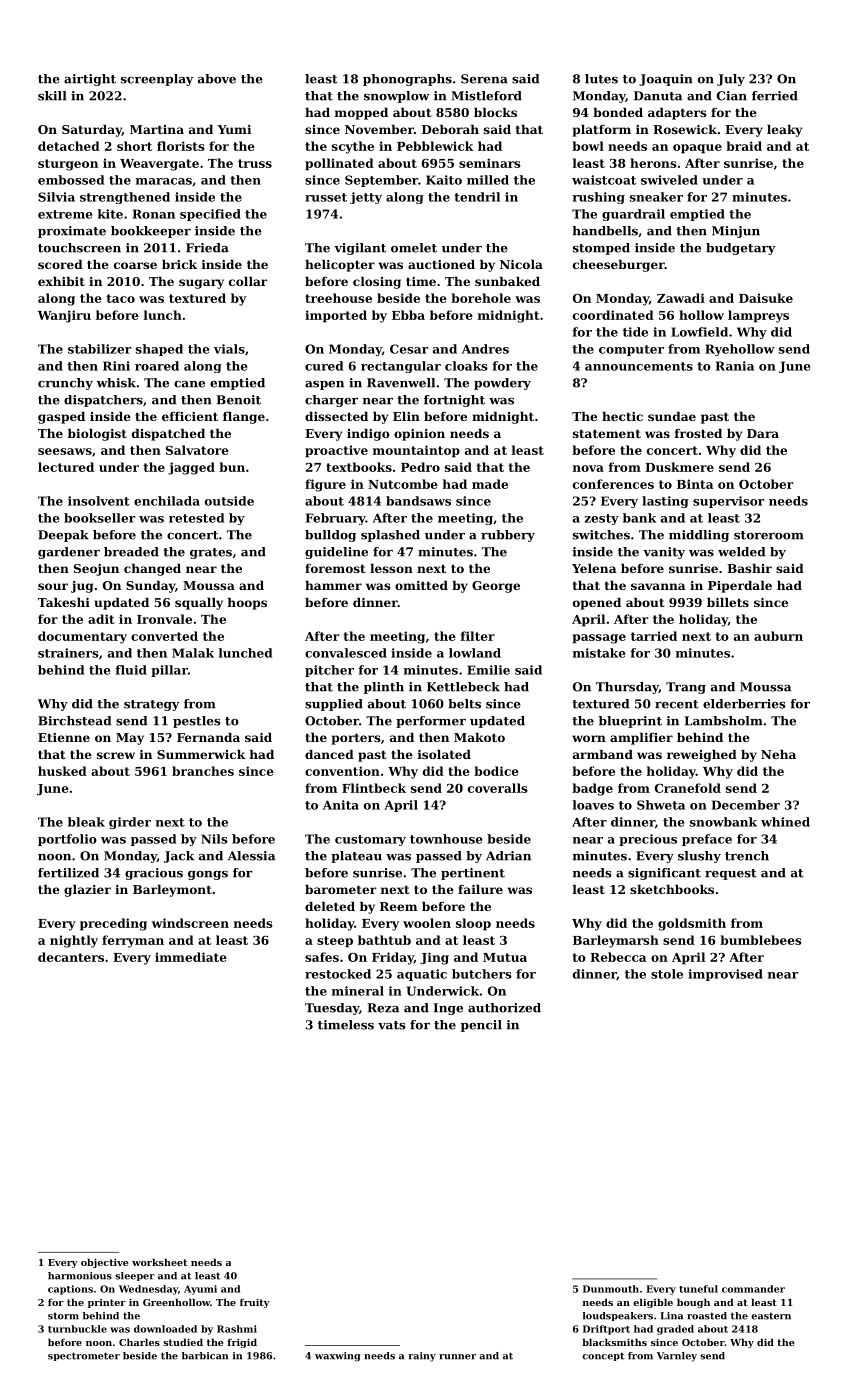  What do you see at coordinates (87, 891) in the image?
I see `glazier` at bounding box center [87, 891].
